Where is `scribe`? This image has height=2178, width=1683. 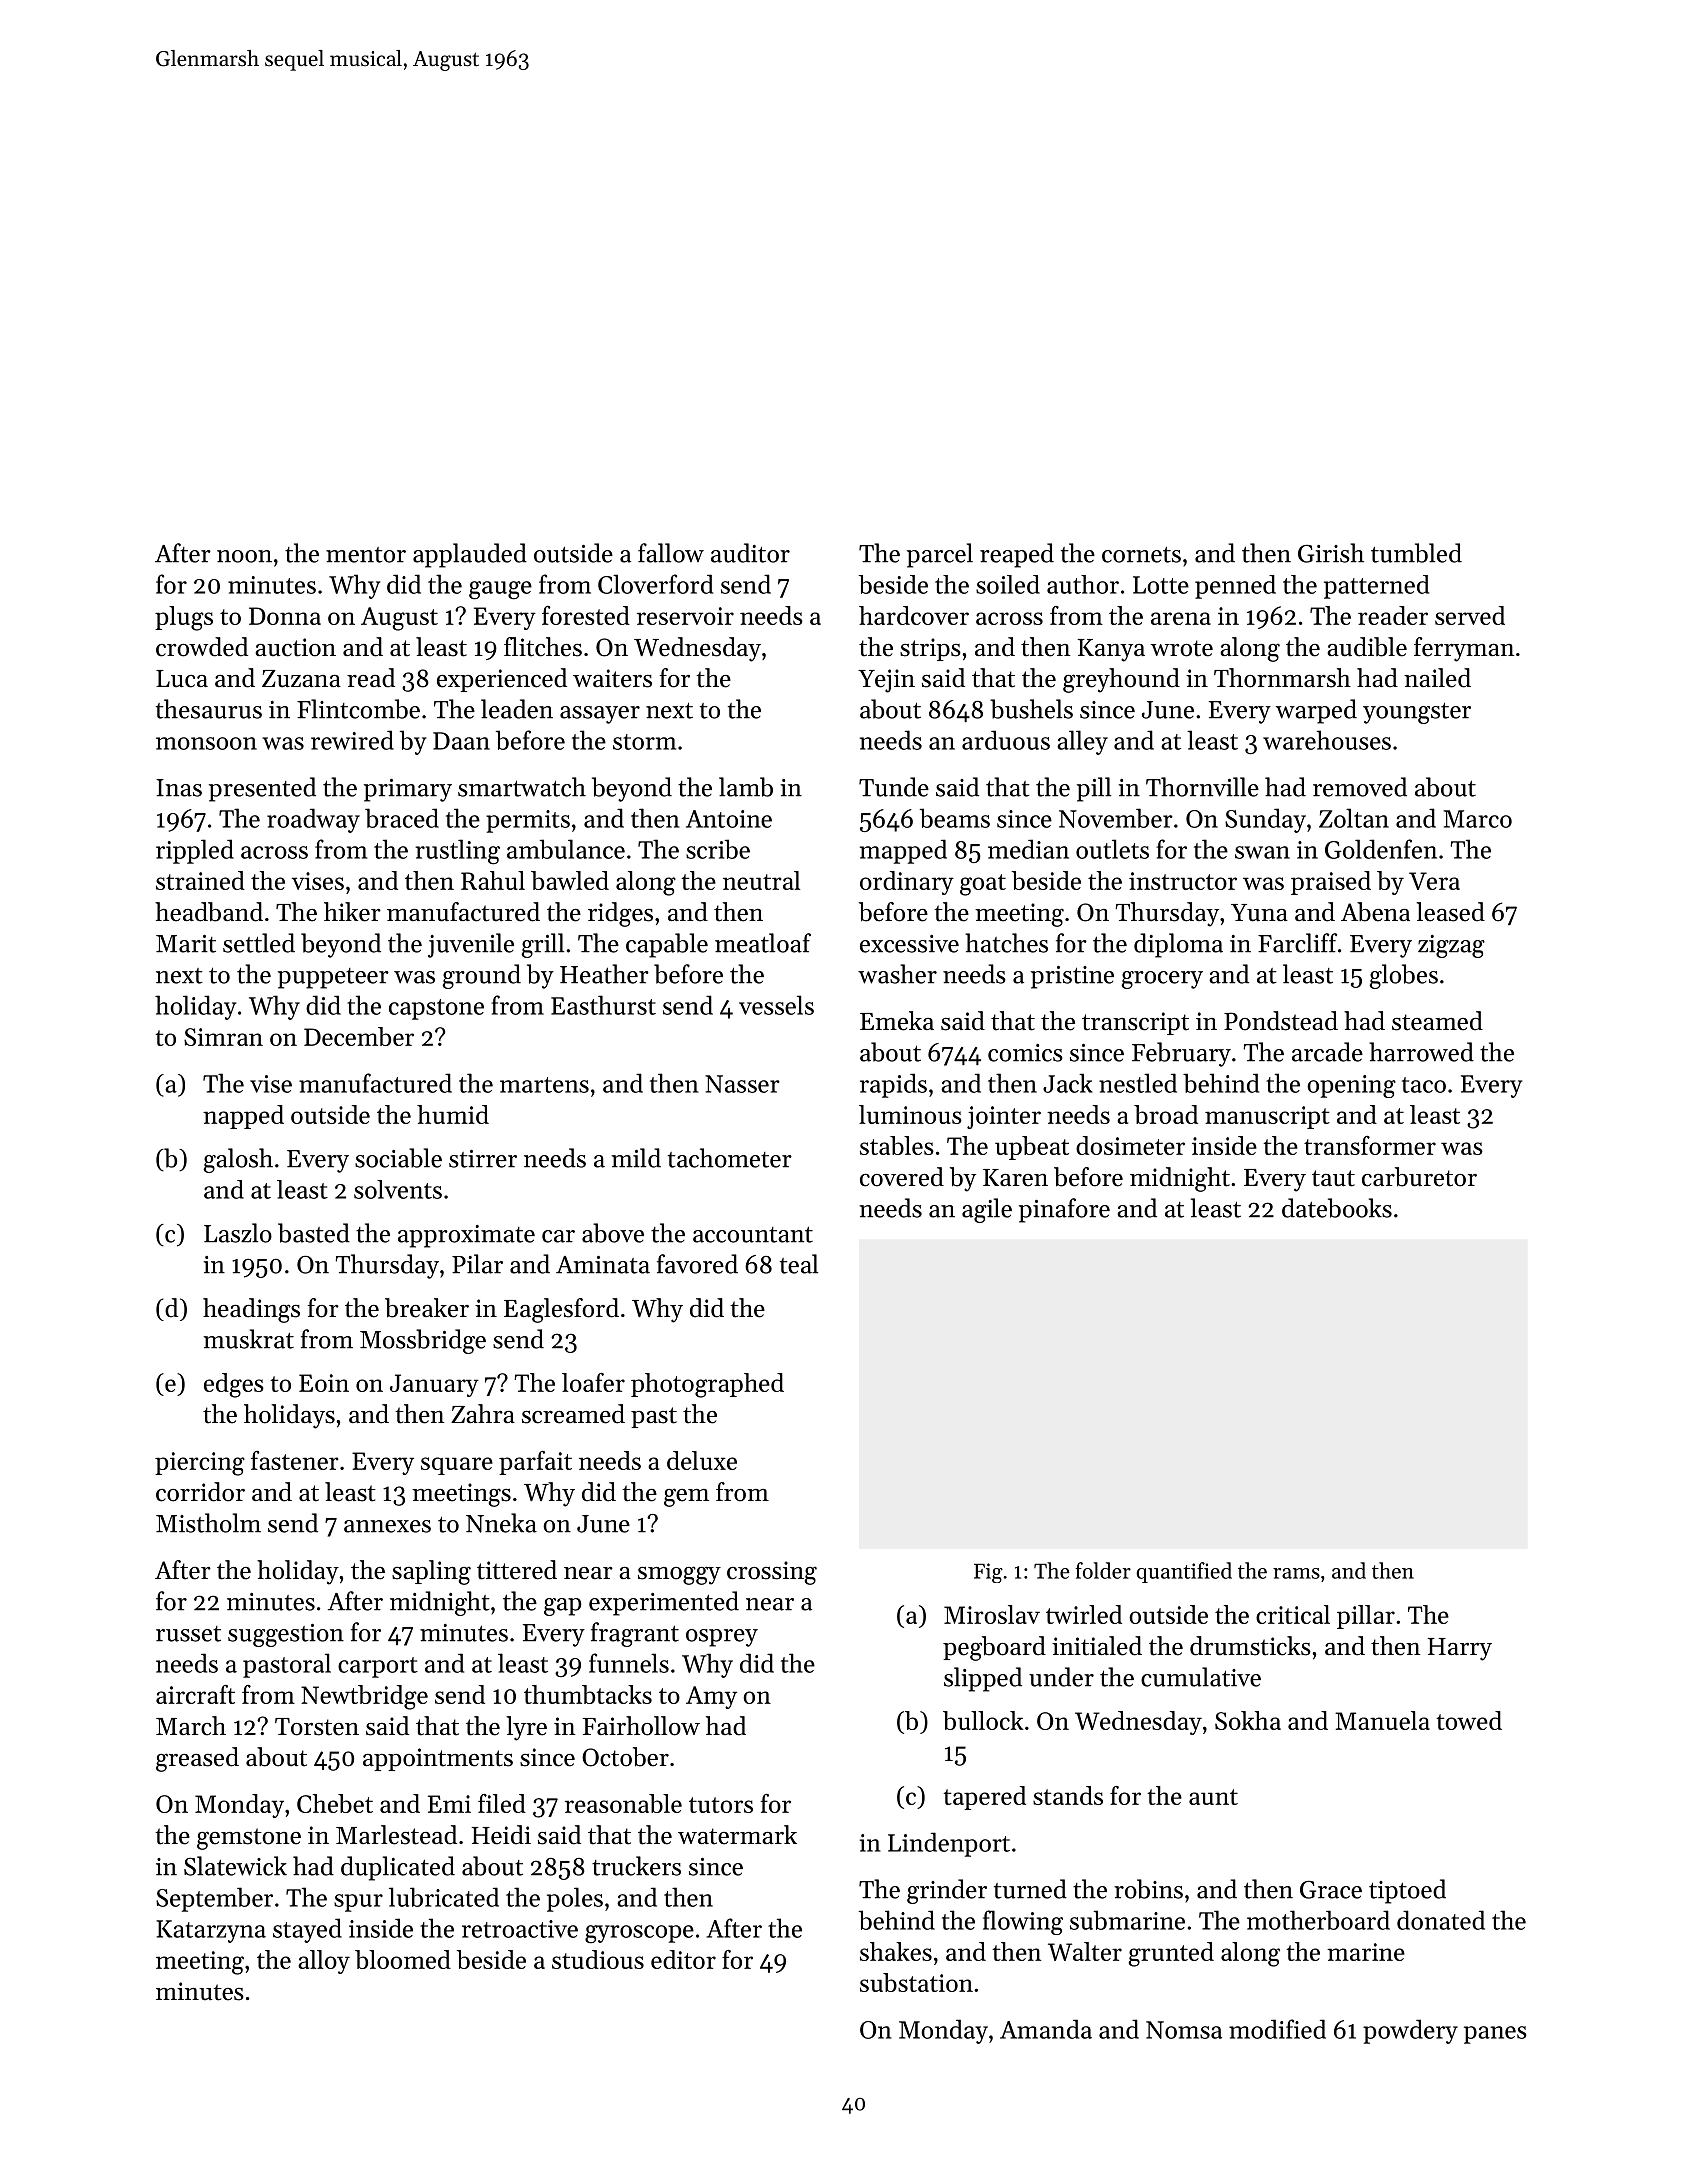 scribe is located at coordinates (718, 849).
